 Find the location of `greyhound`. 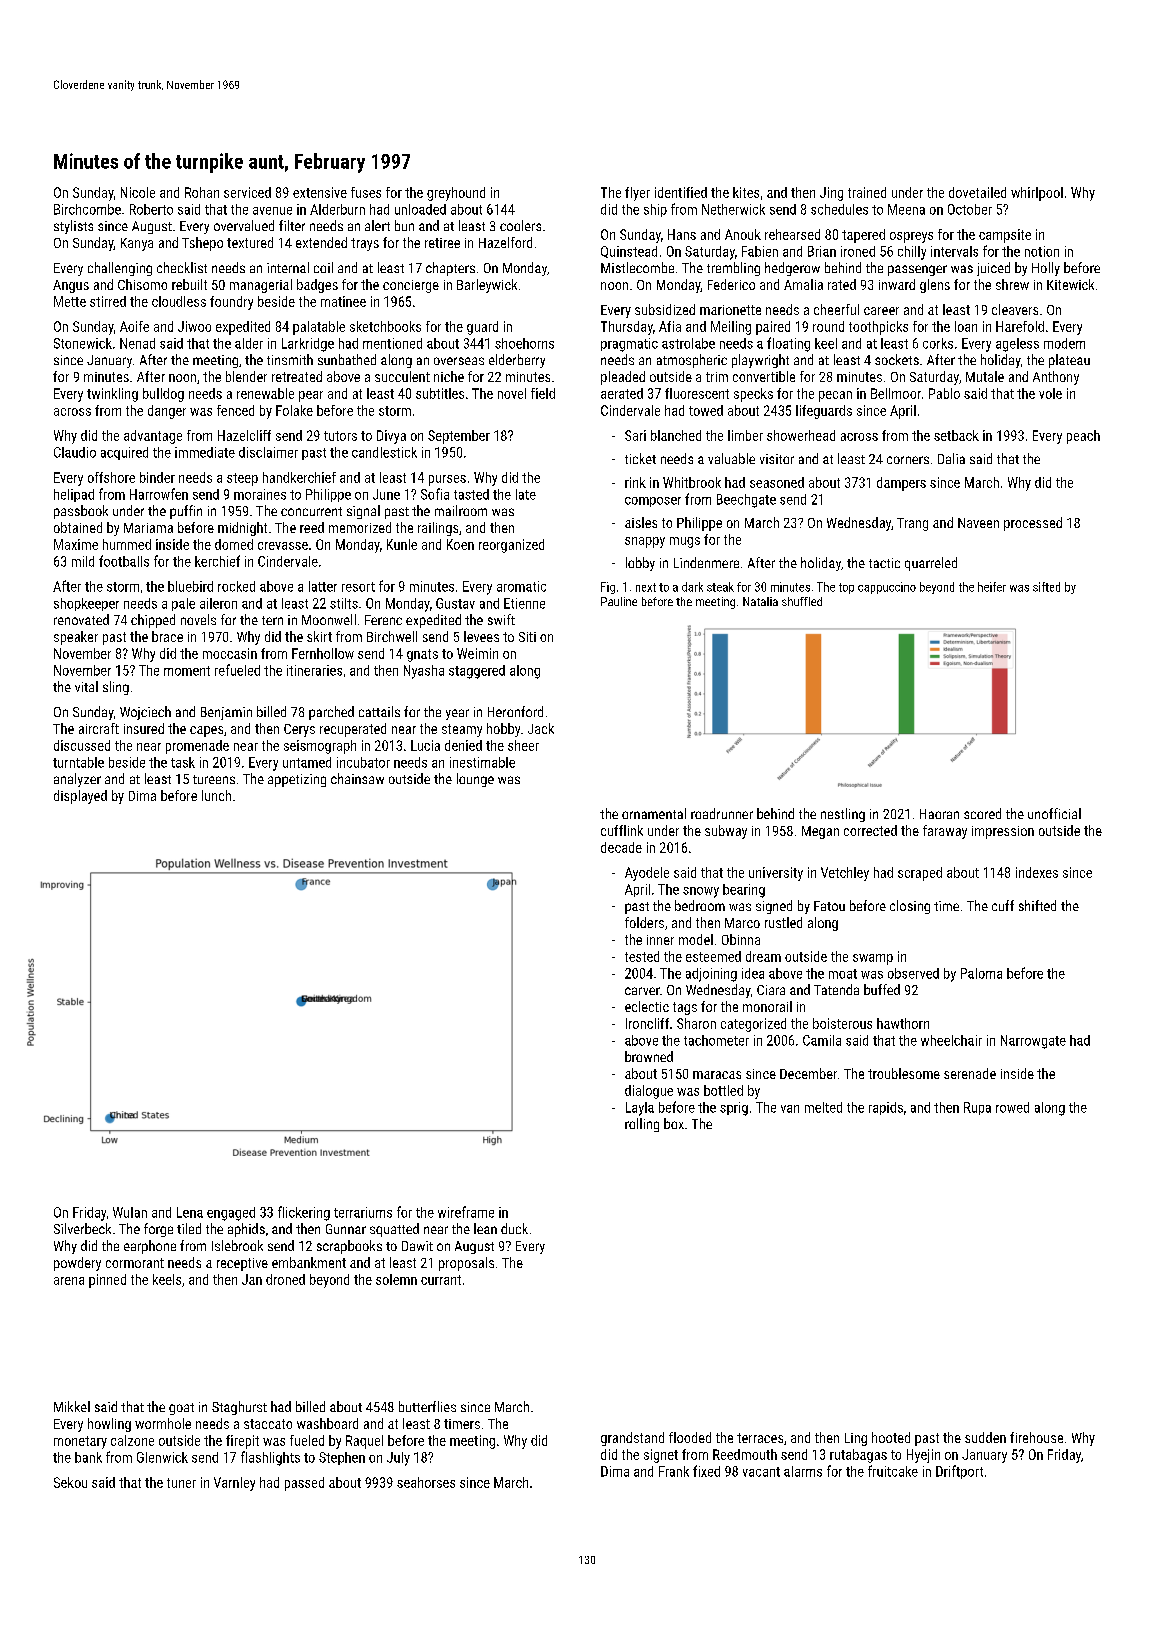

greyhound is located at coordinates (456, 194).
